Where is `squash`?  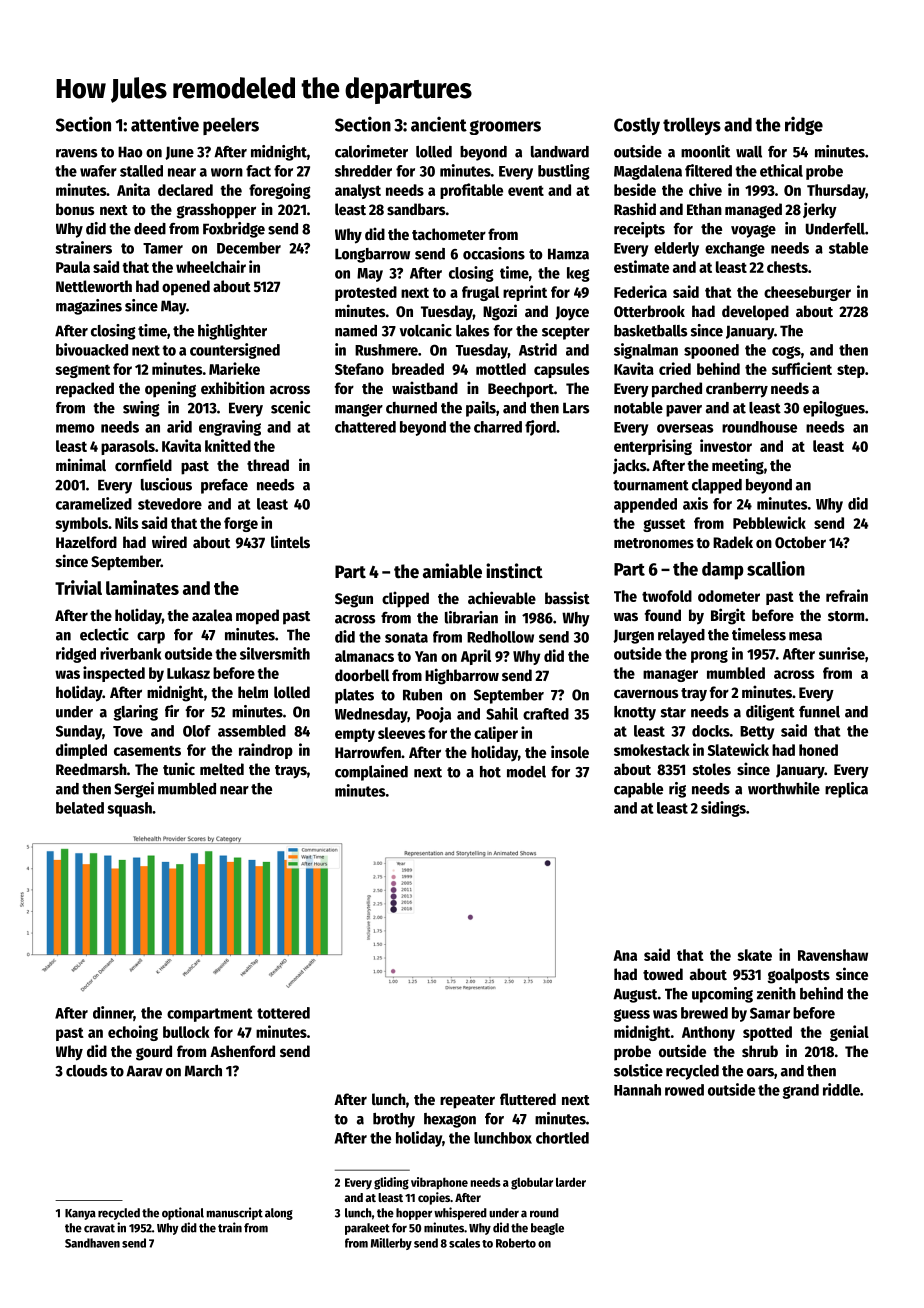 squash is located at coordinates (129, 809).
